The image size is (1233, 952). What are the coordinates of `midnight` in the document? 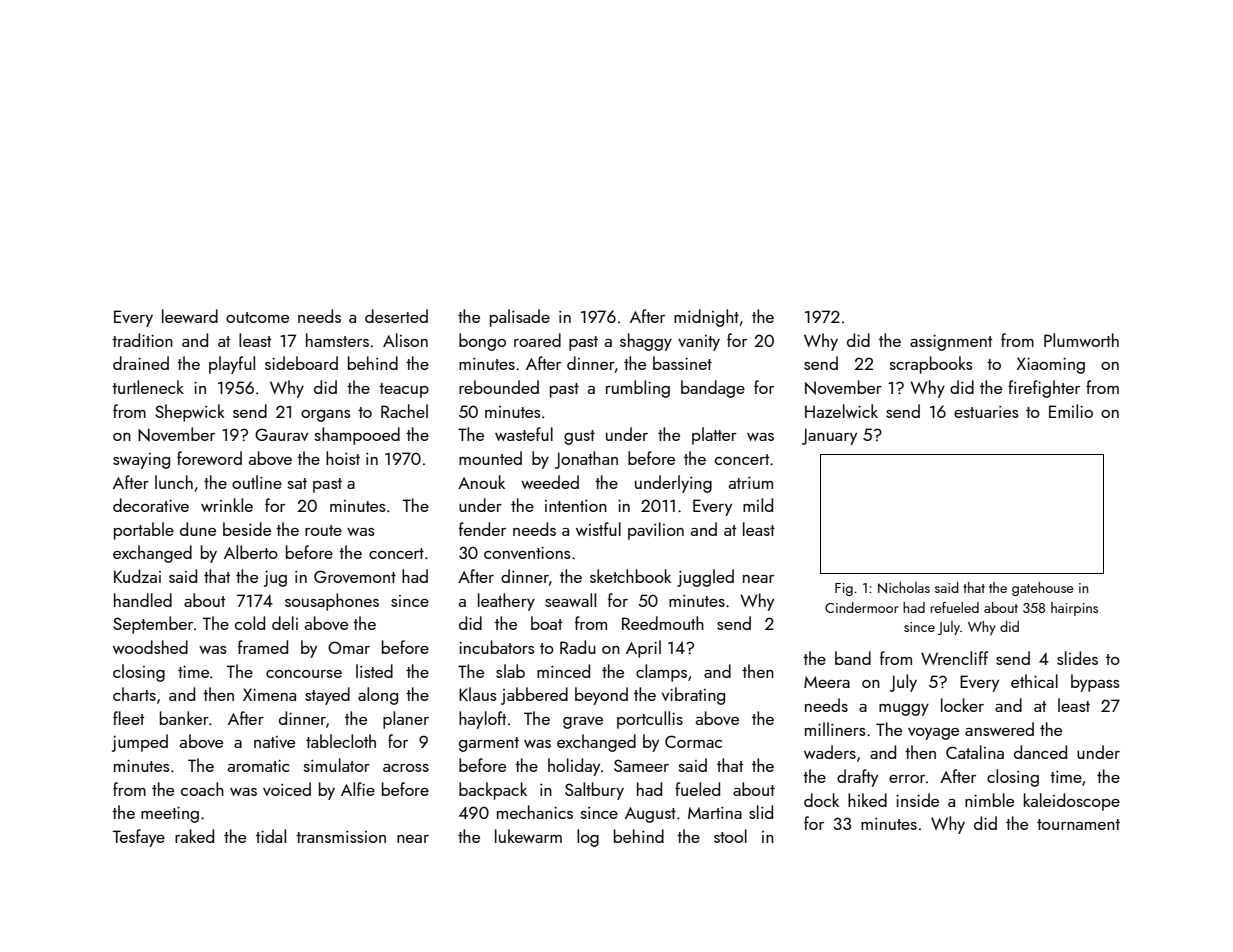 It's located at (706, 318).
